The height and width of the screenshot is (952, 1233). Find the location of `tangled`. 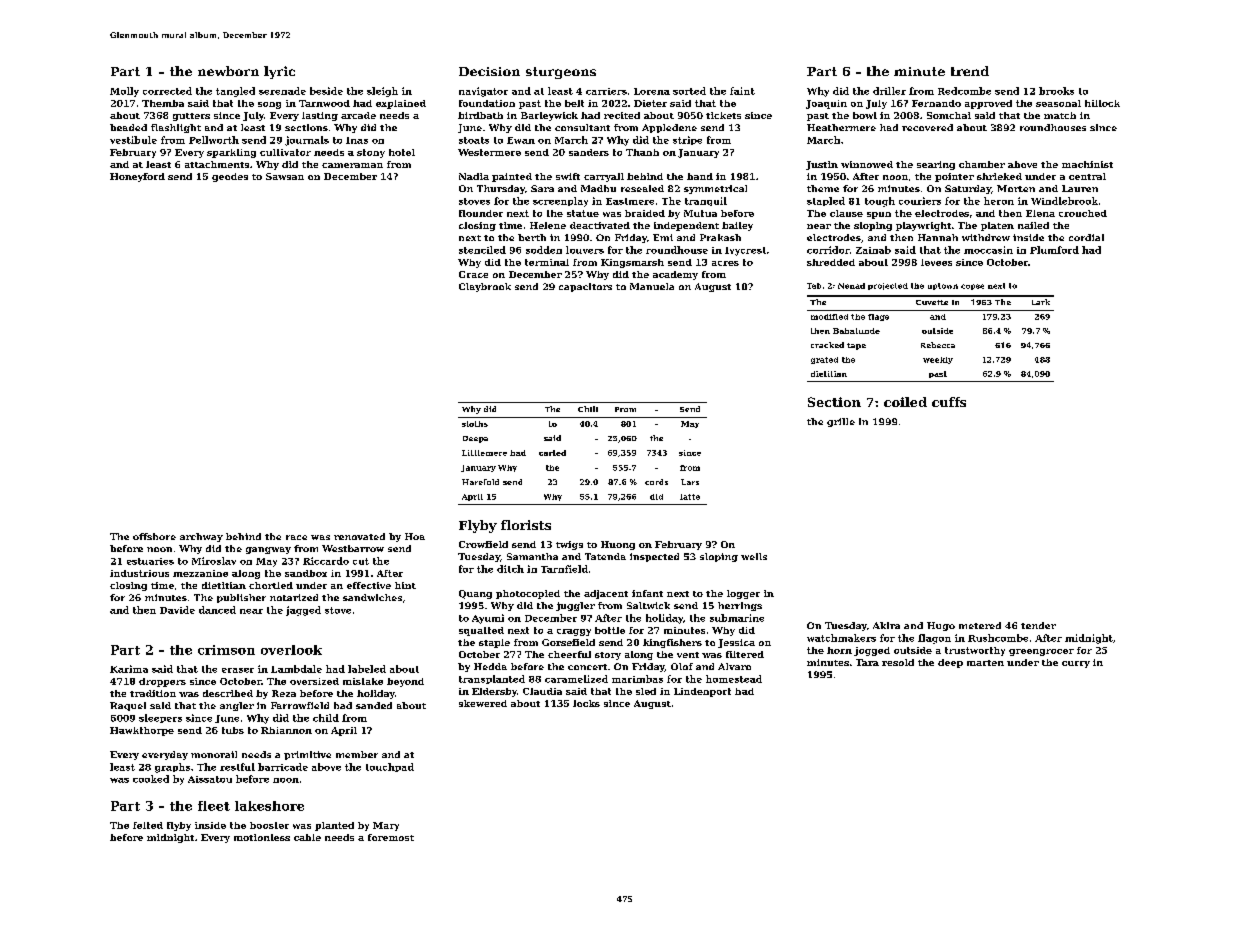

tangled is located at coordinates (235, 92).
